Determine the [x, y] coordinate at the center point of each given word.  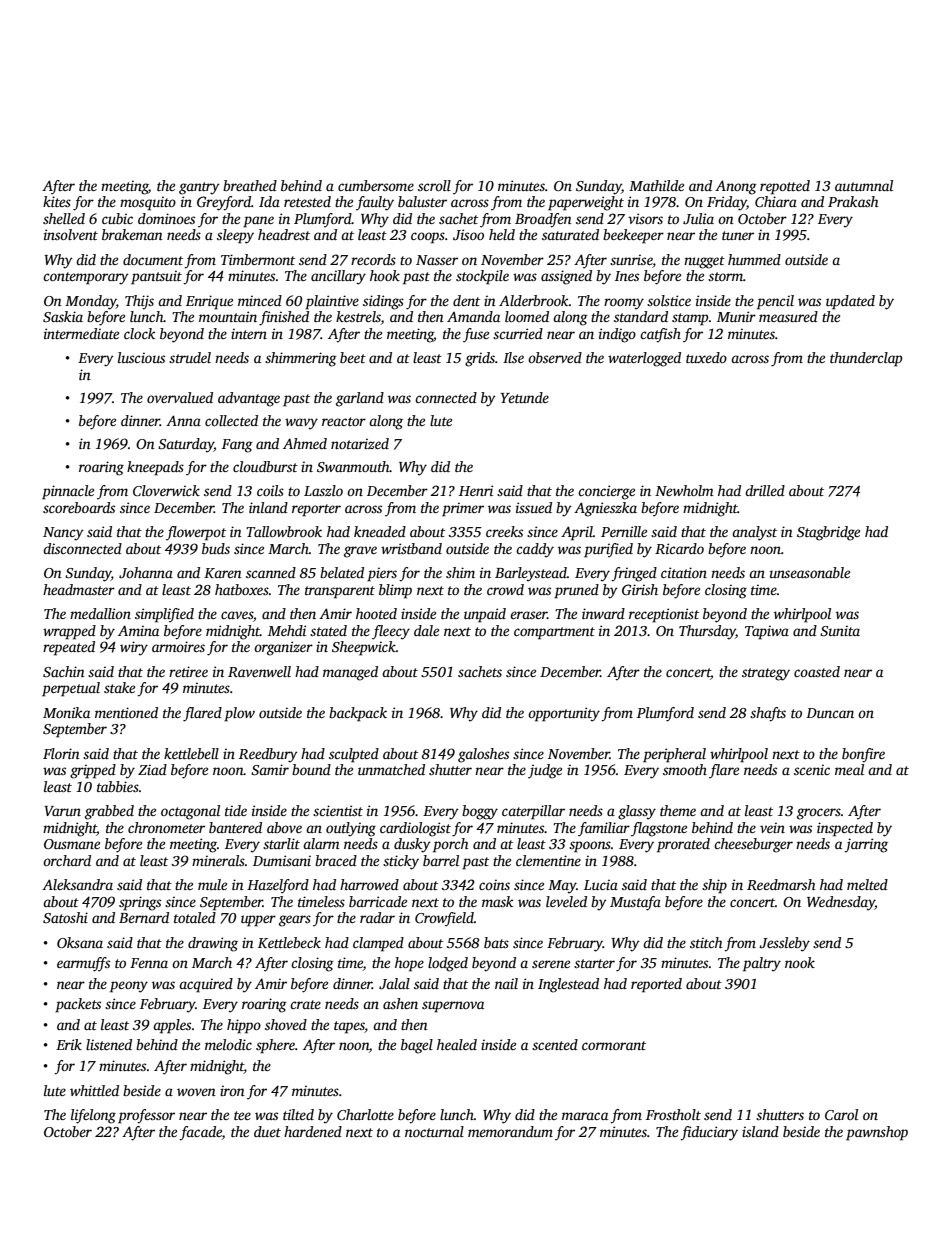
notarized [360, 443]
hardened [313, 1131]
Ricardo [679, 548]
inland [268, 507]
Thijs [139, 302]
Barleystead [531, 574]
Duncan [830, 713]
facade [200, 1133]
